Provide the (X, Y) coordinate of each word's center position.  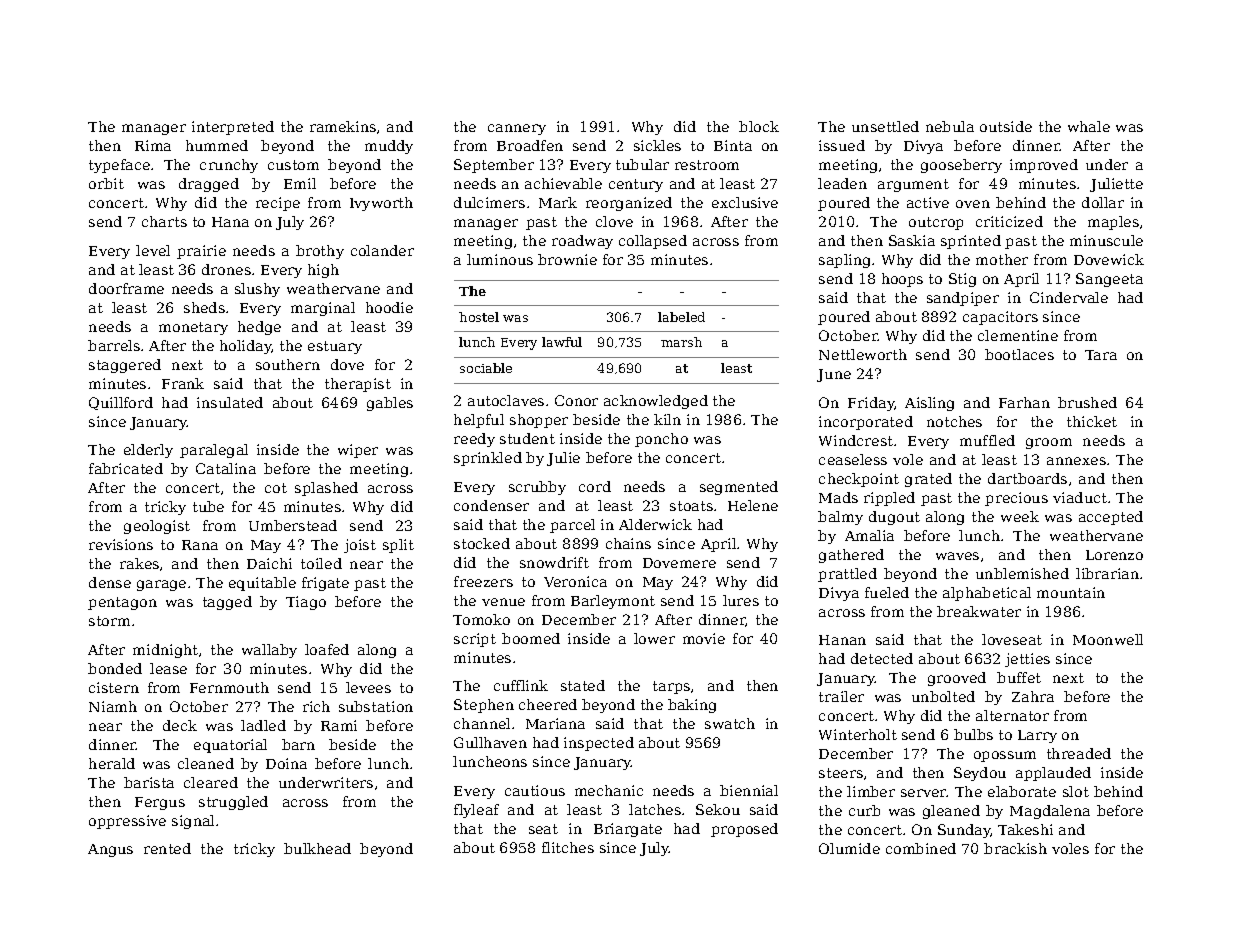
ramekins (343, 126)
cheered (548, 704)
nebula (950, 126)
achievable (563, 183)
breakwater (979, 611)
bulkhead (317, 848)
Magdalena (1050, 812)
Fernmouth (229, 687)
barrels (114, 345)
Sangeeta (1109, 280)
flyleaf (476, 811)
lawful (562, 342)
